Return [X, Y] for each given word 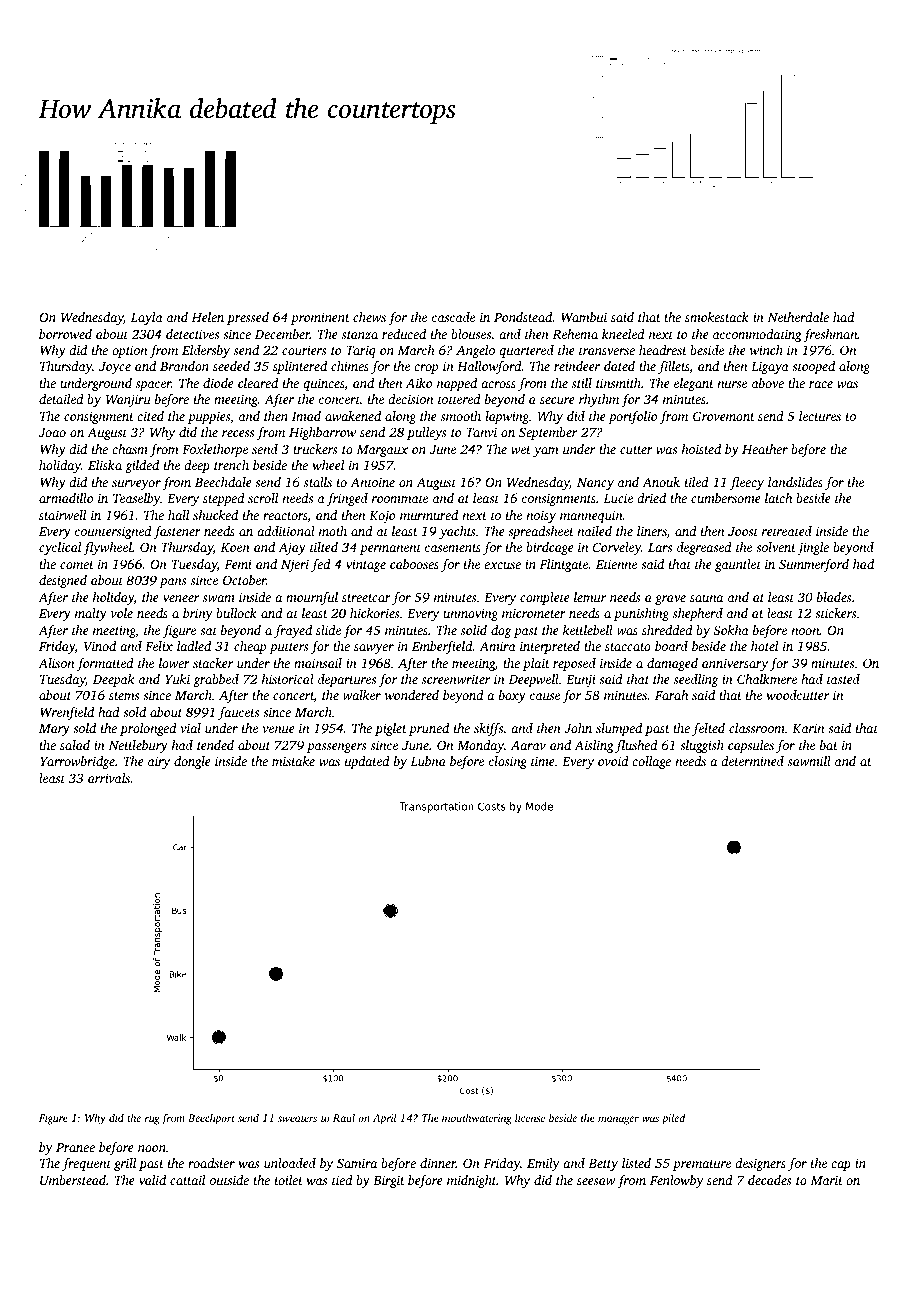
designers [760, 1164]
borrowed [65, 334]
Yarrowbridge [77, 762]
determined [752, 761]
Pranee [75, 1147]
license [530, 1118]
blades [834, 597]
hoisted [701, 449]
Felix [159, 646]
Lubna [428, 761]
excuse [502, 565]
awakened [353, 416]
